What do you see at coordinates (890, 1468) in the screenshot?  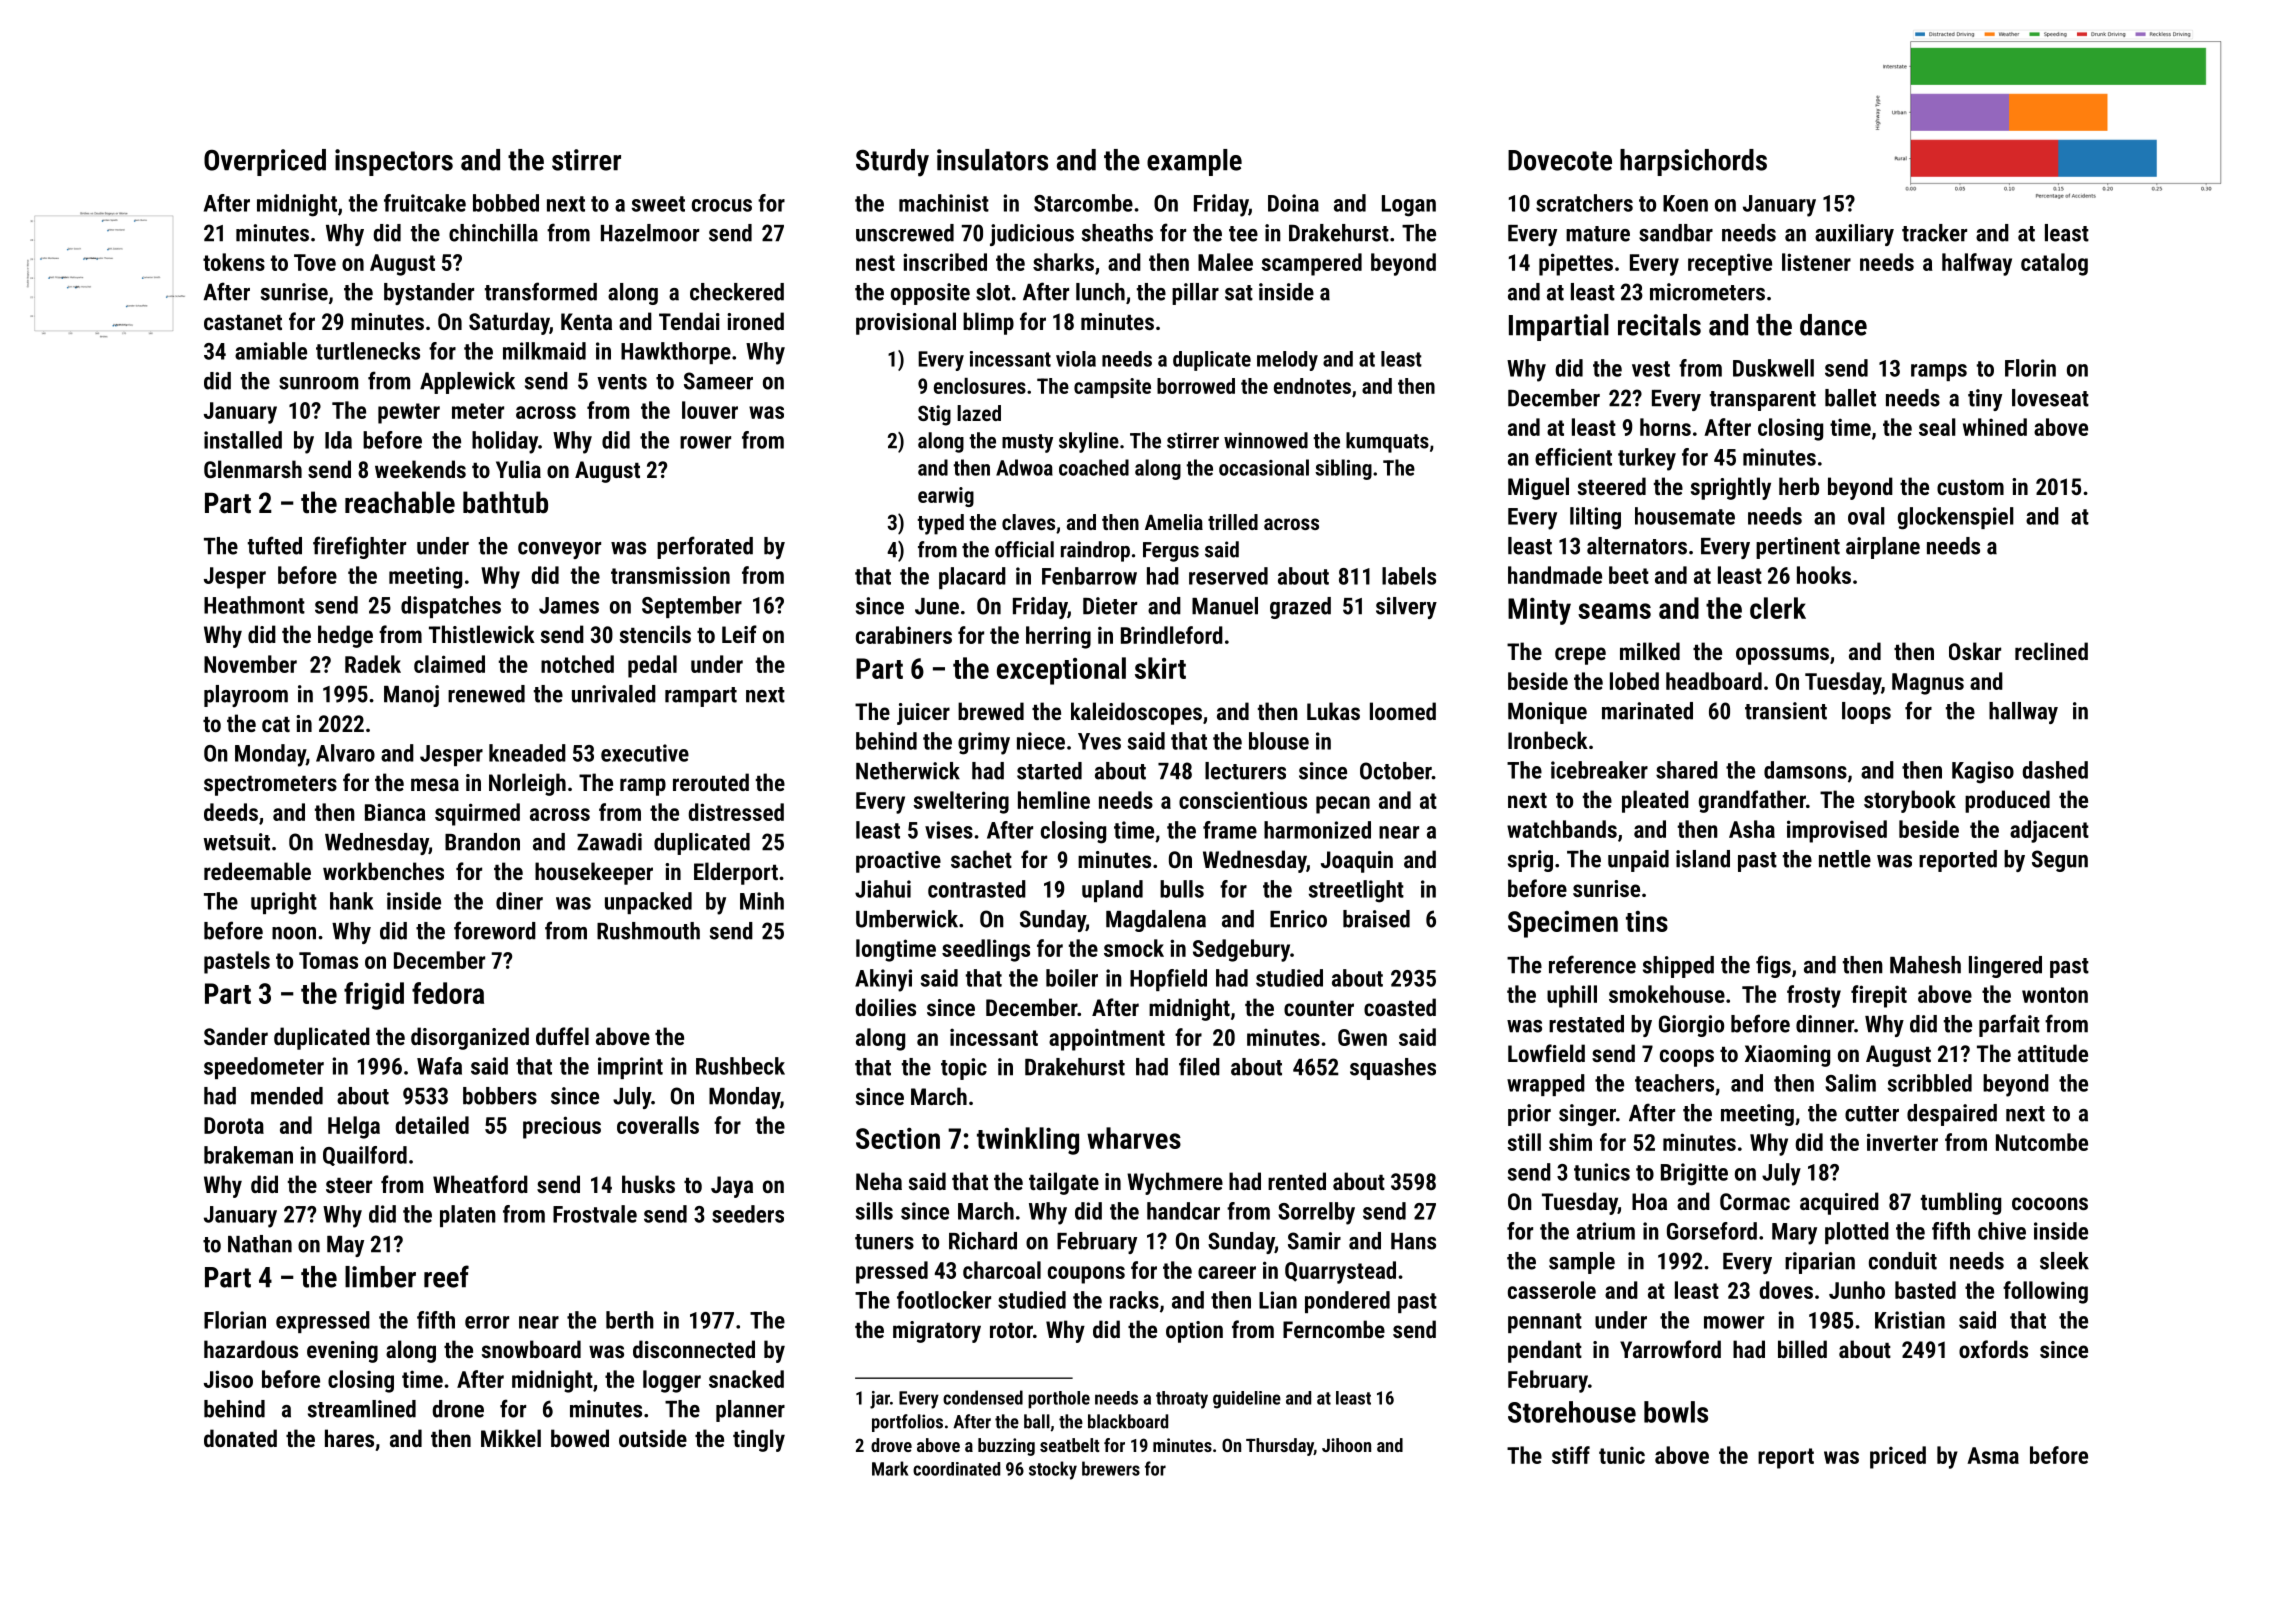 I see `Mark` at bounding box center [890, 1468].
